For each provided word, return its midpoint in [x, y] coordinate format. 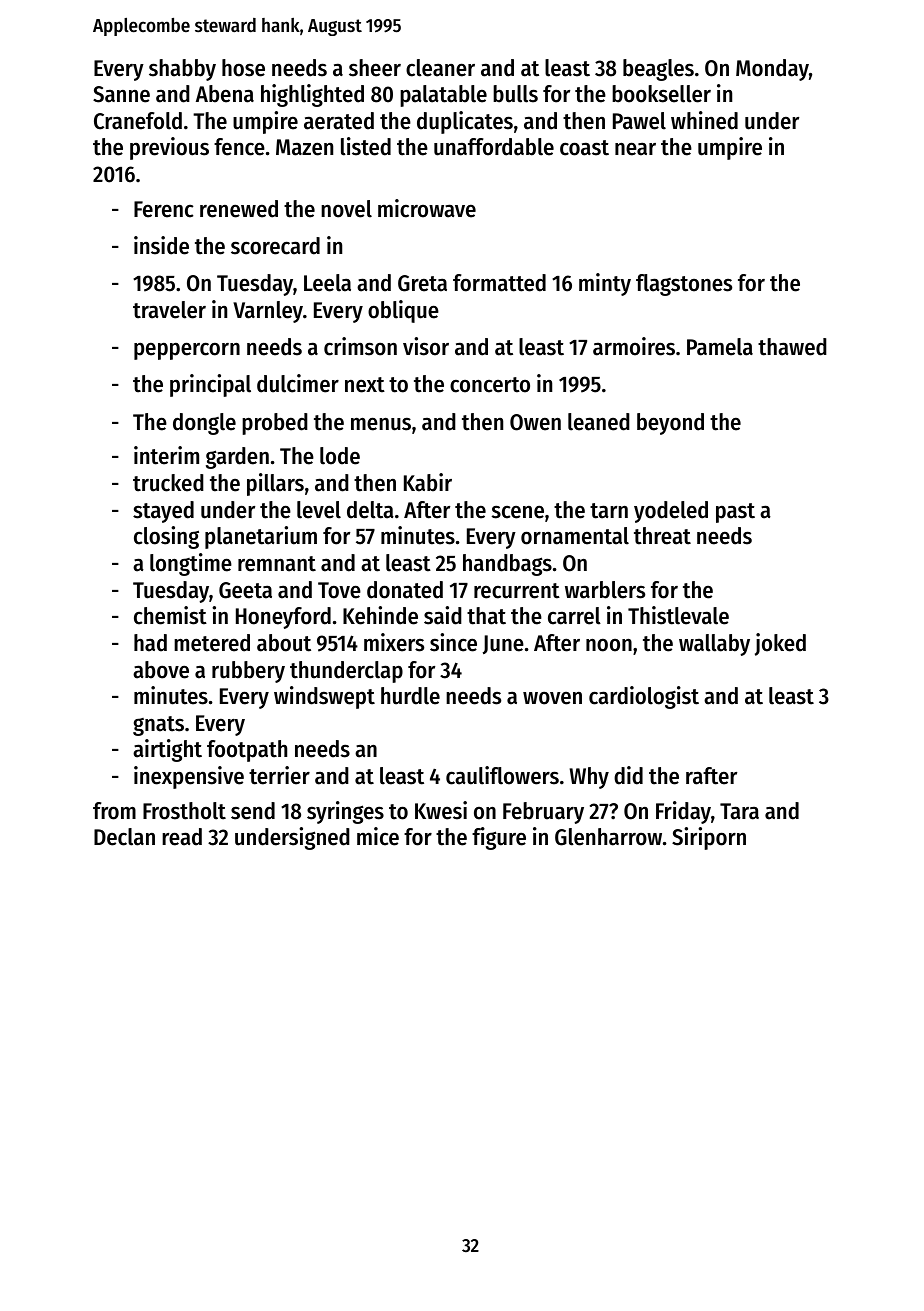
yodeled [671, 512]
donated [405, 590]
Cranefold [138, 121]
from [114, 811]
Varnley [268, 312]
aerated [339, 121]
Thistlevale [678, 615]
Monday [772, 70]
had [150, 643]
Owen [535, 422]
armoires [634, 346]
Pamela [720, 347]
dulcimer [298, 383]
